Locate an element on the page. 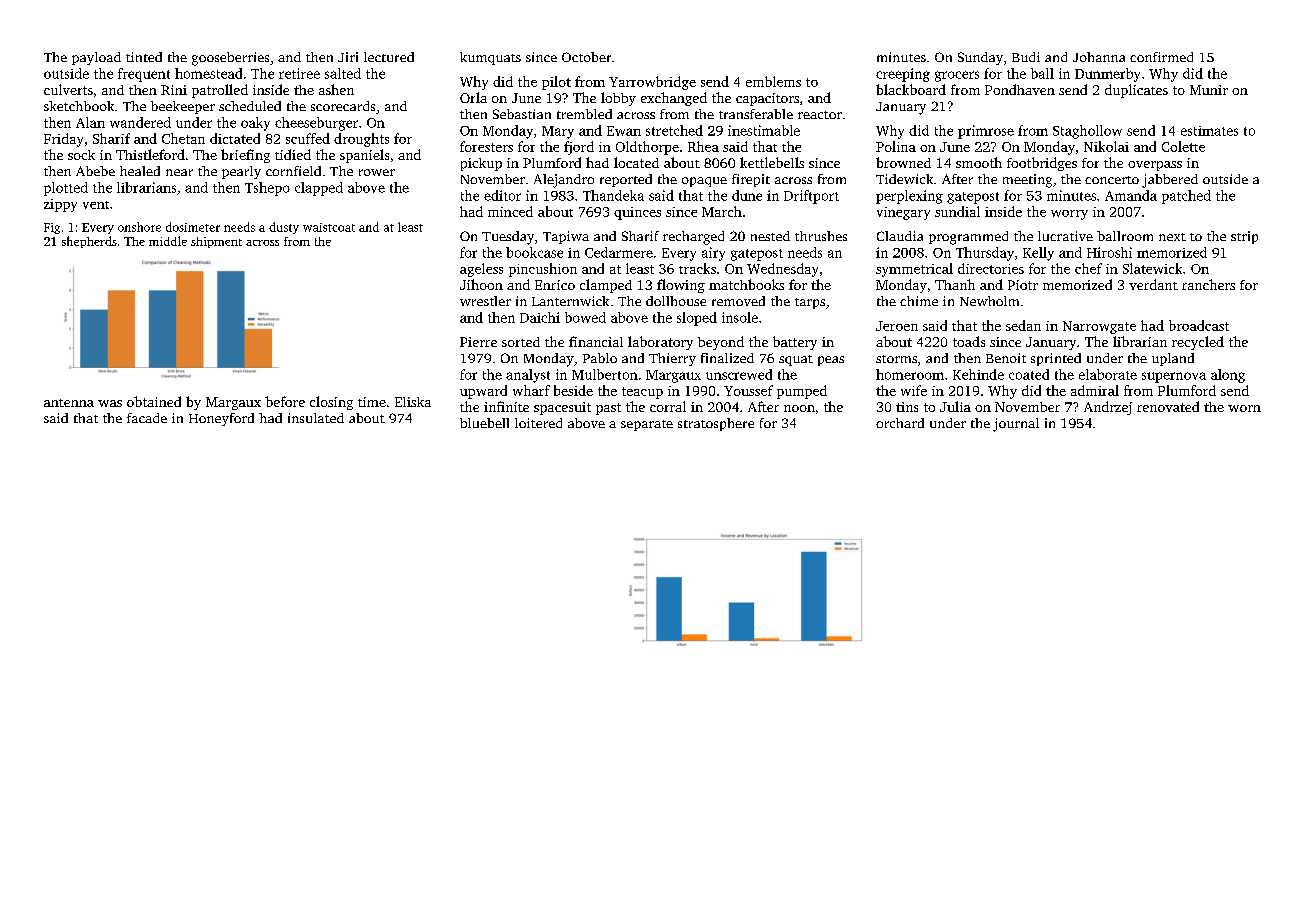 This document has height=924, width=1308. reactor is located at coordinates (820, 115).
